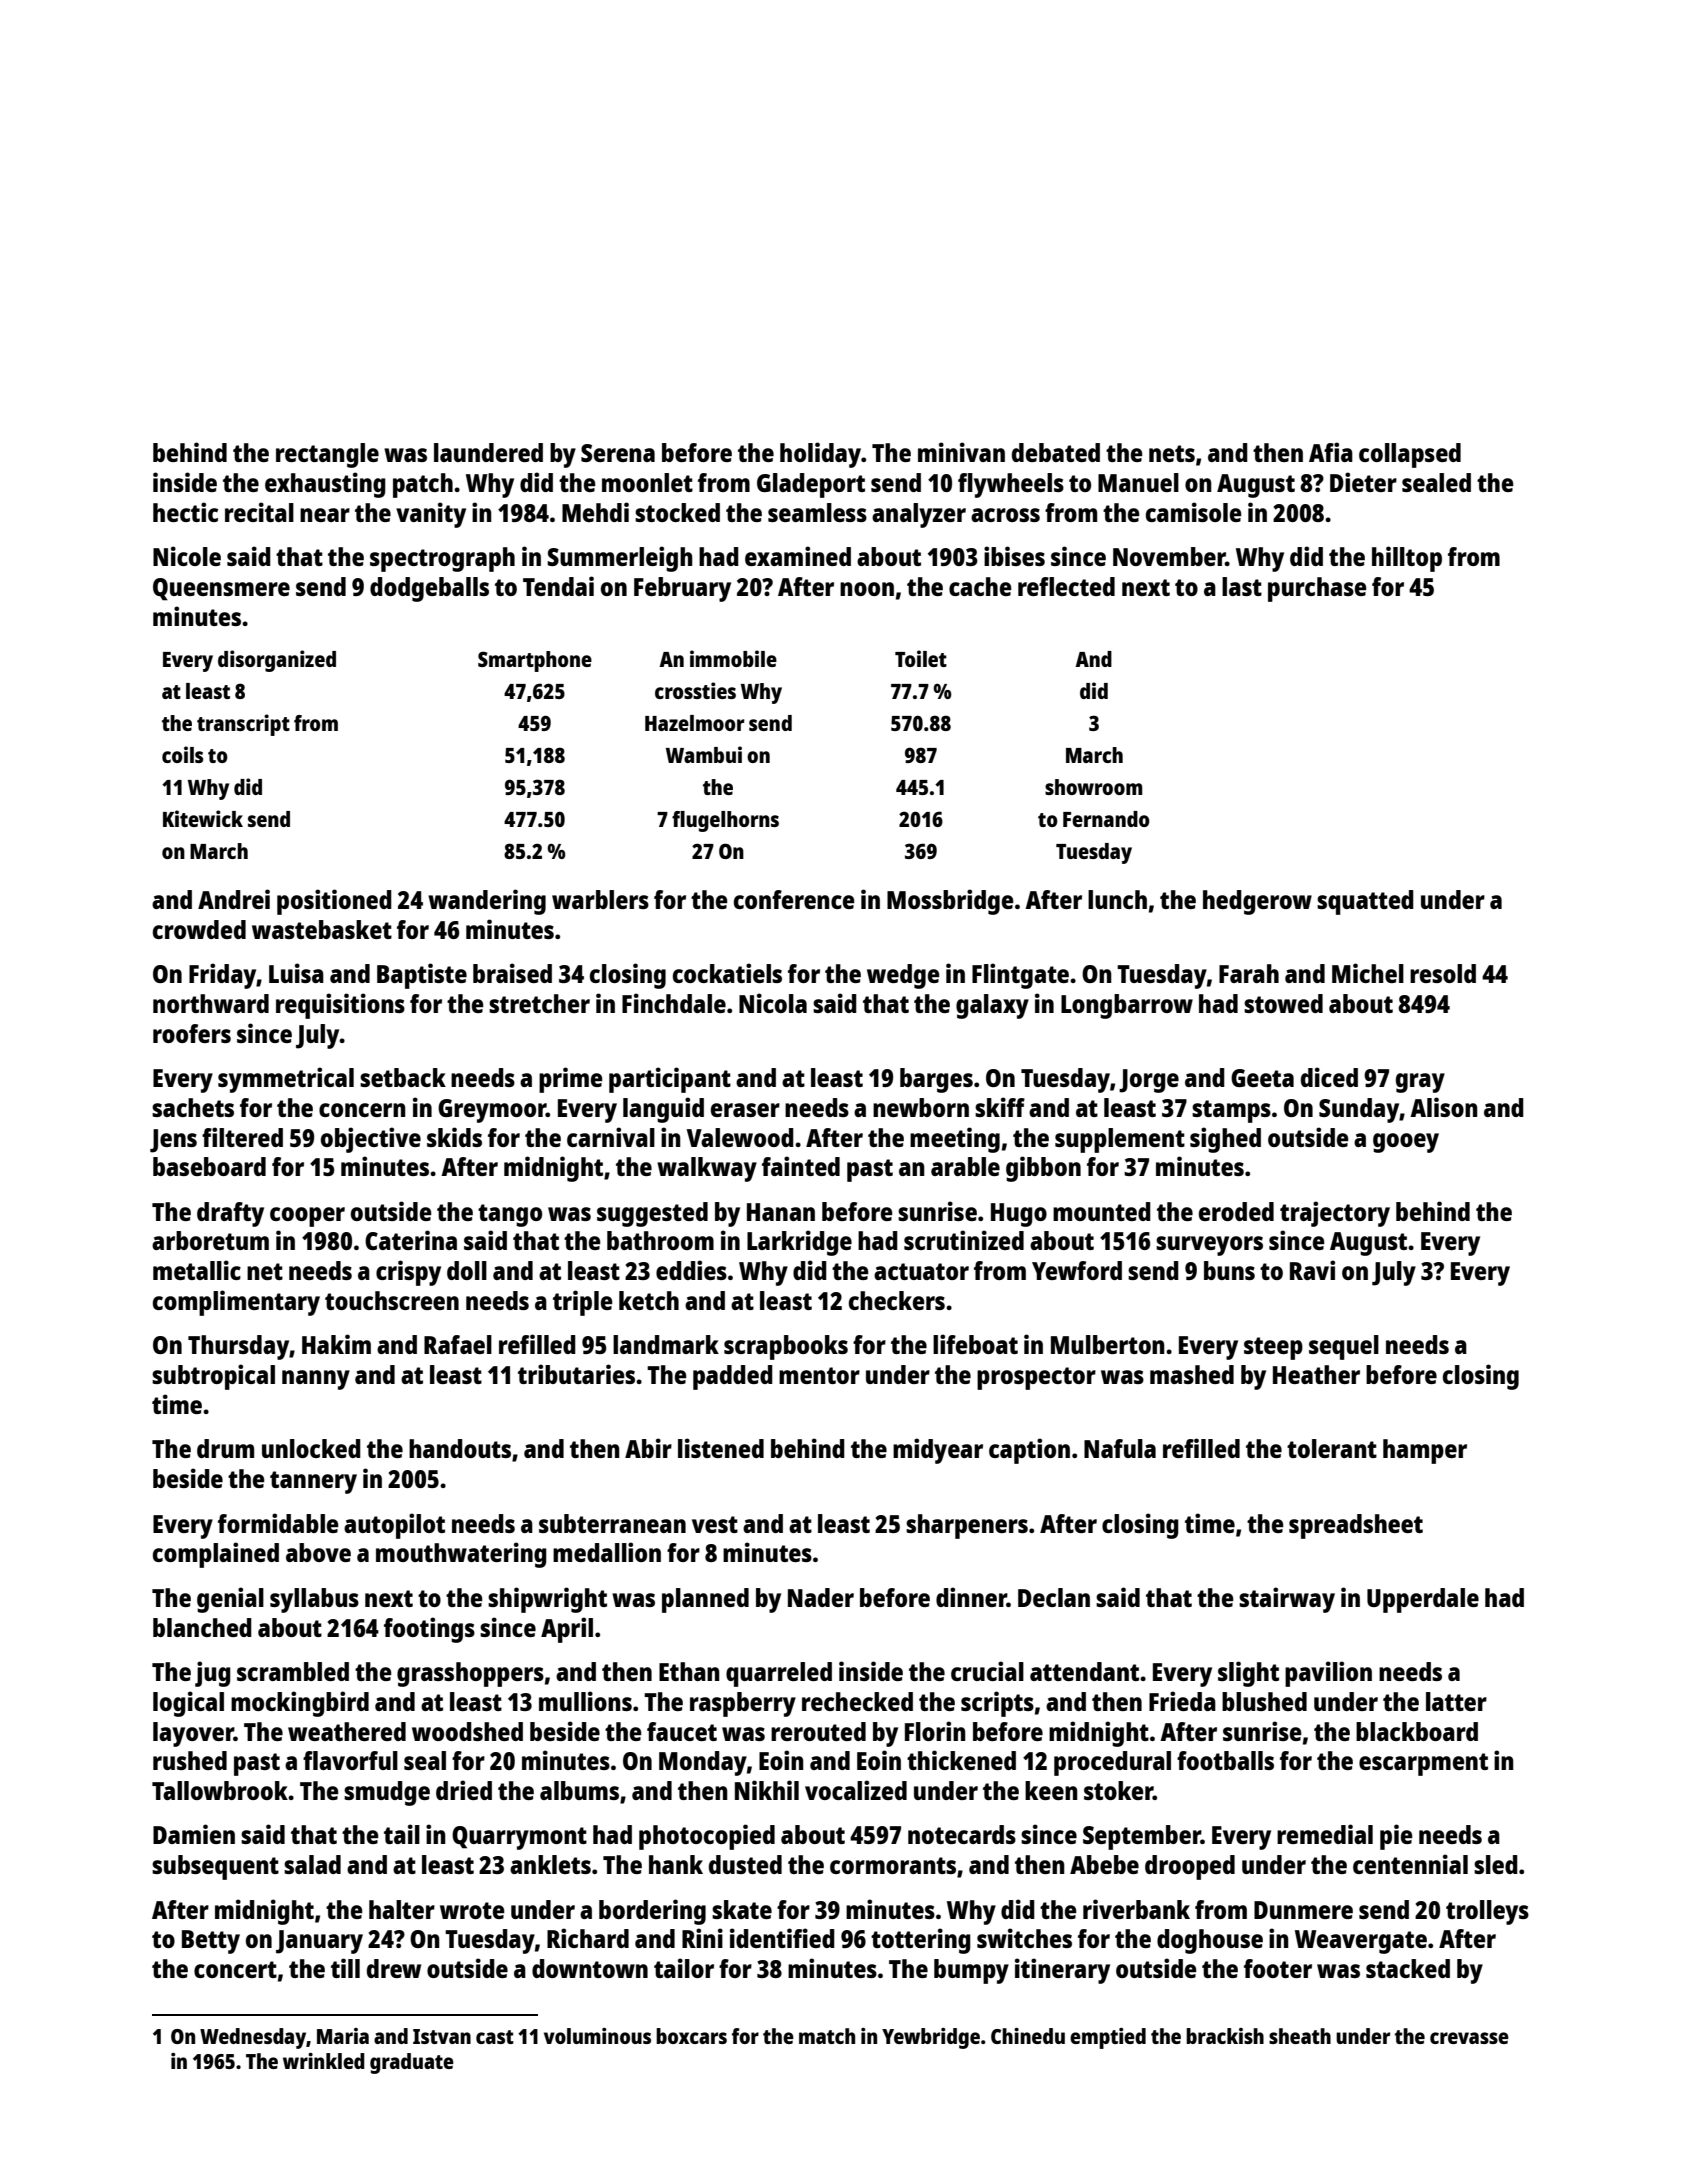 The image size is (1683, 2178). I want to click on bordering, so click(652, 1912).
